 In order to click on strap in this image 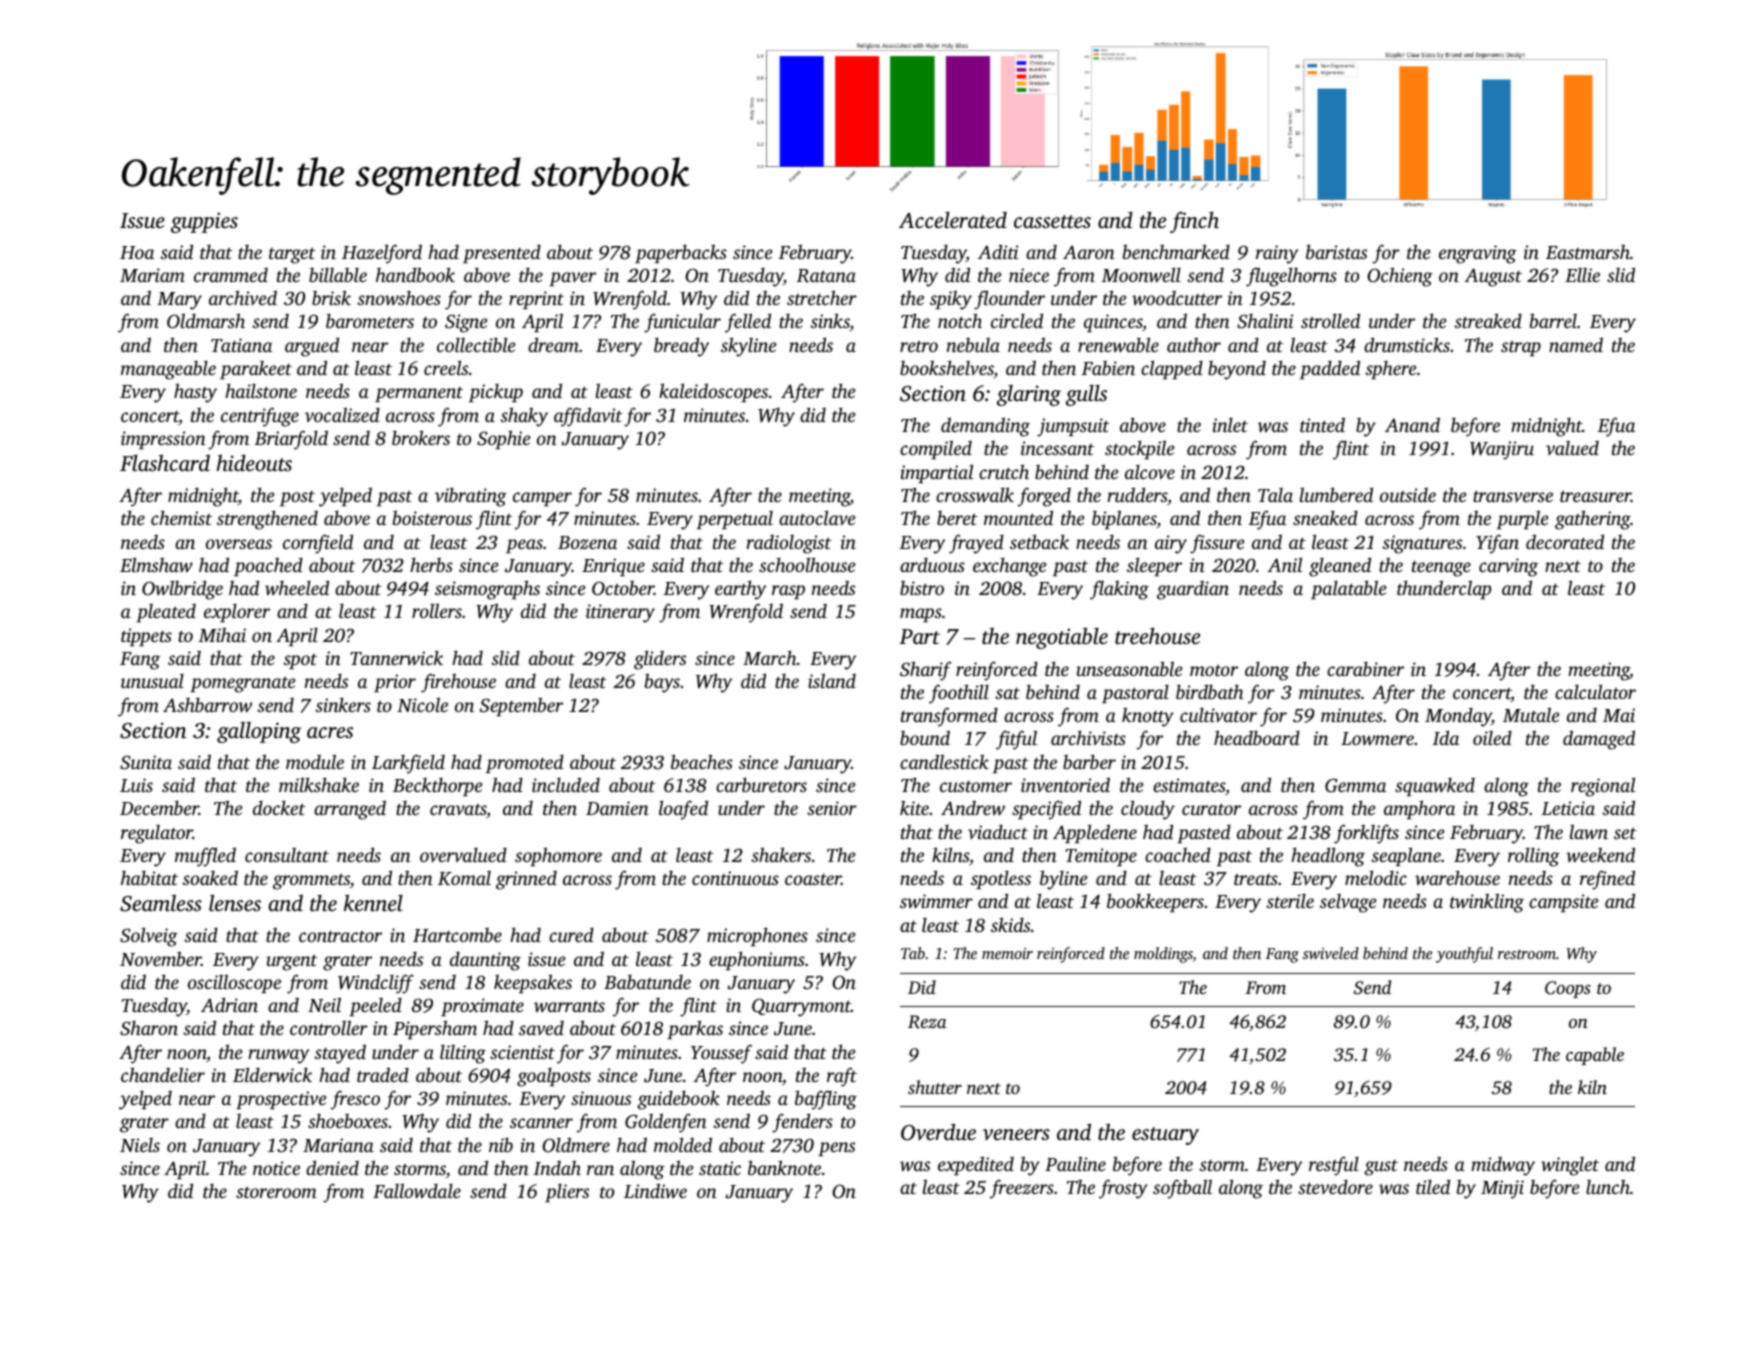, I will do `click(1521, 348)`.
